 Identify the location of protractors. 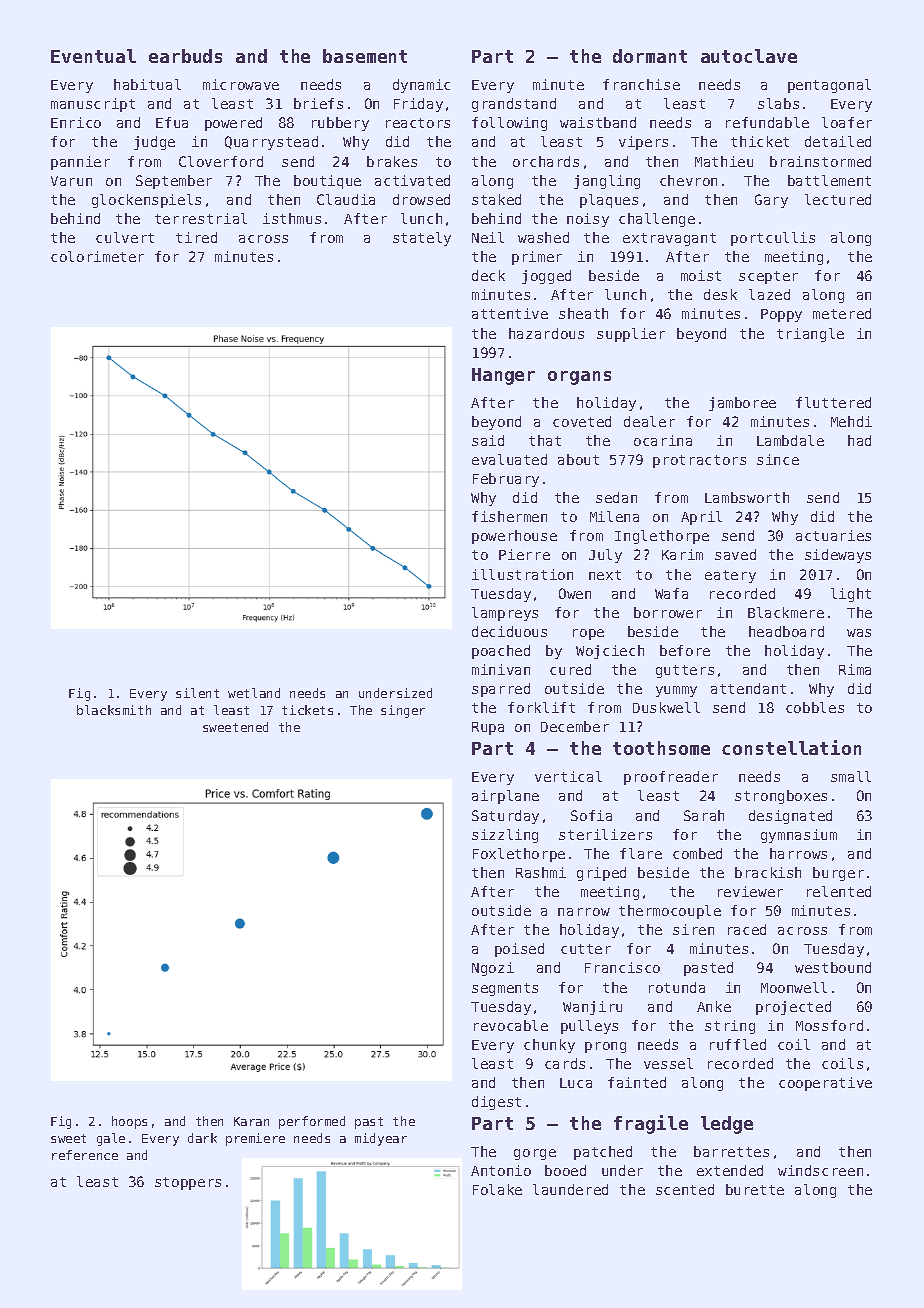
(699, 461).
